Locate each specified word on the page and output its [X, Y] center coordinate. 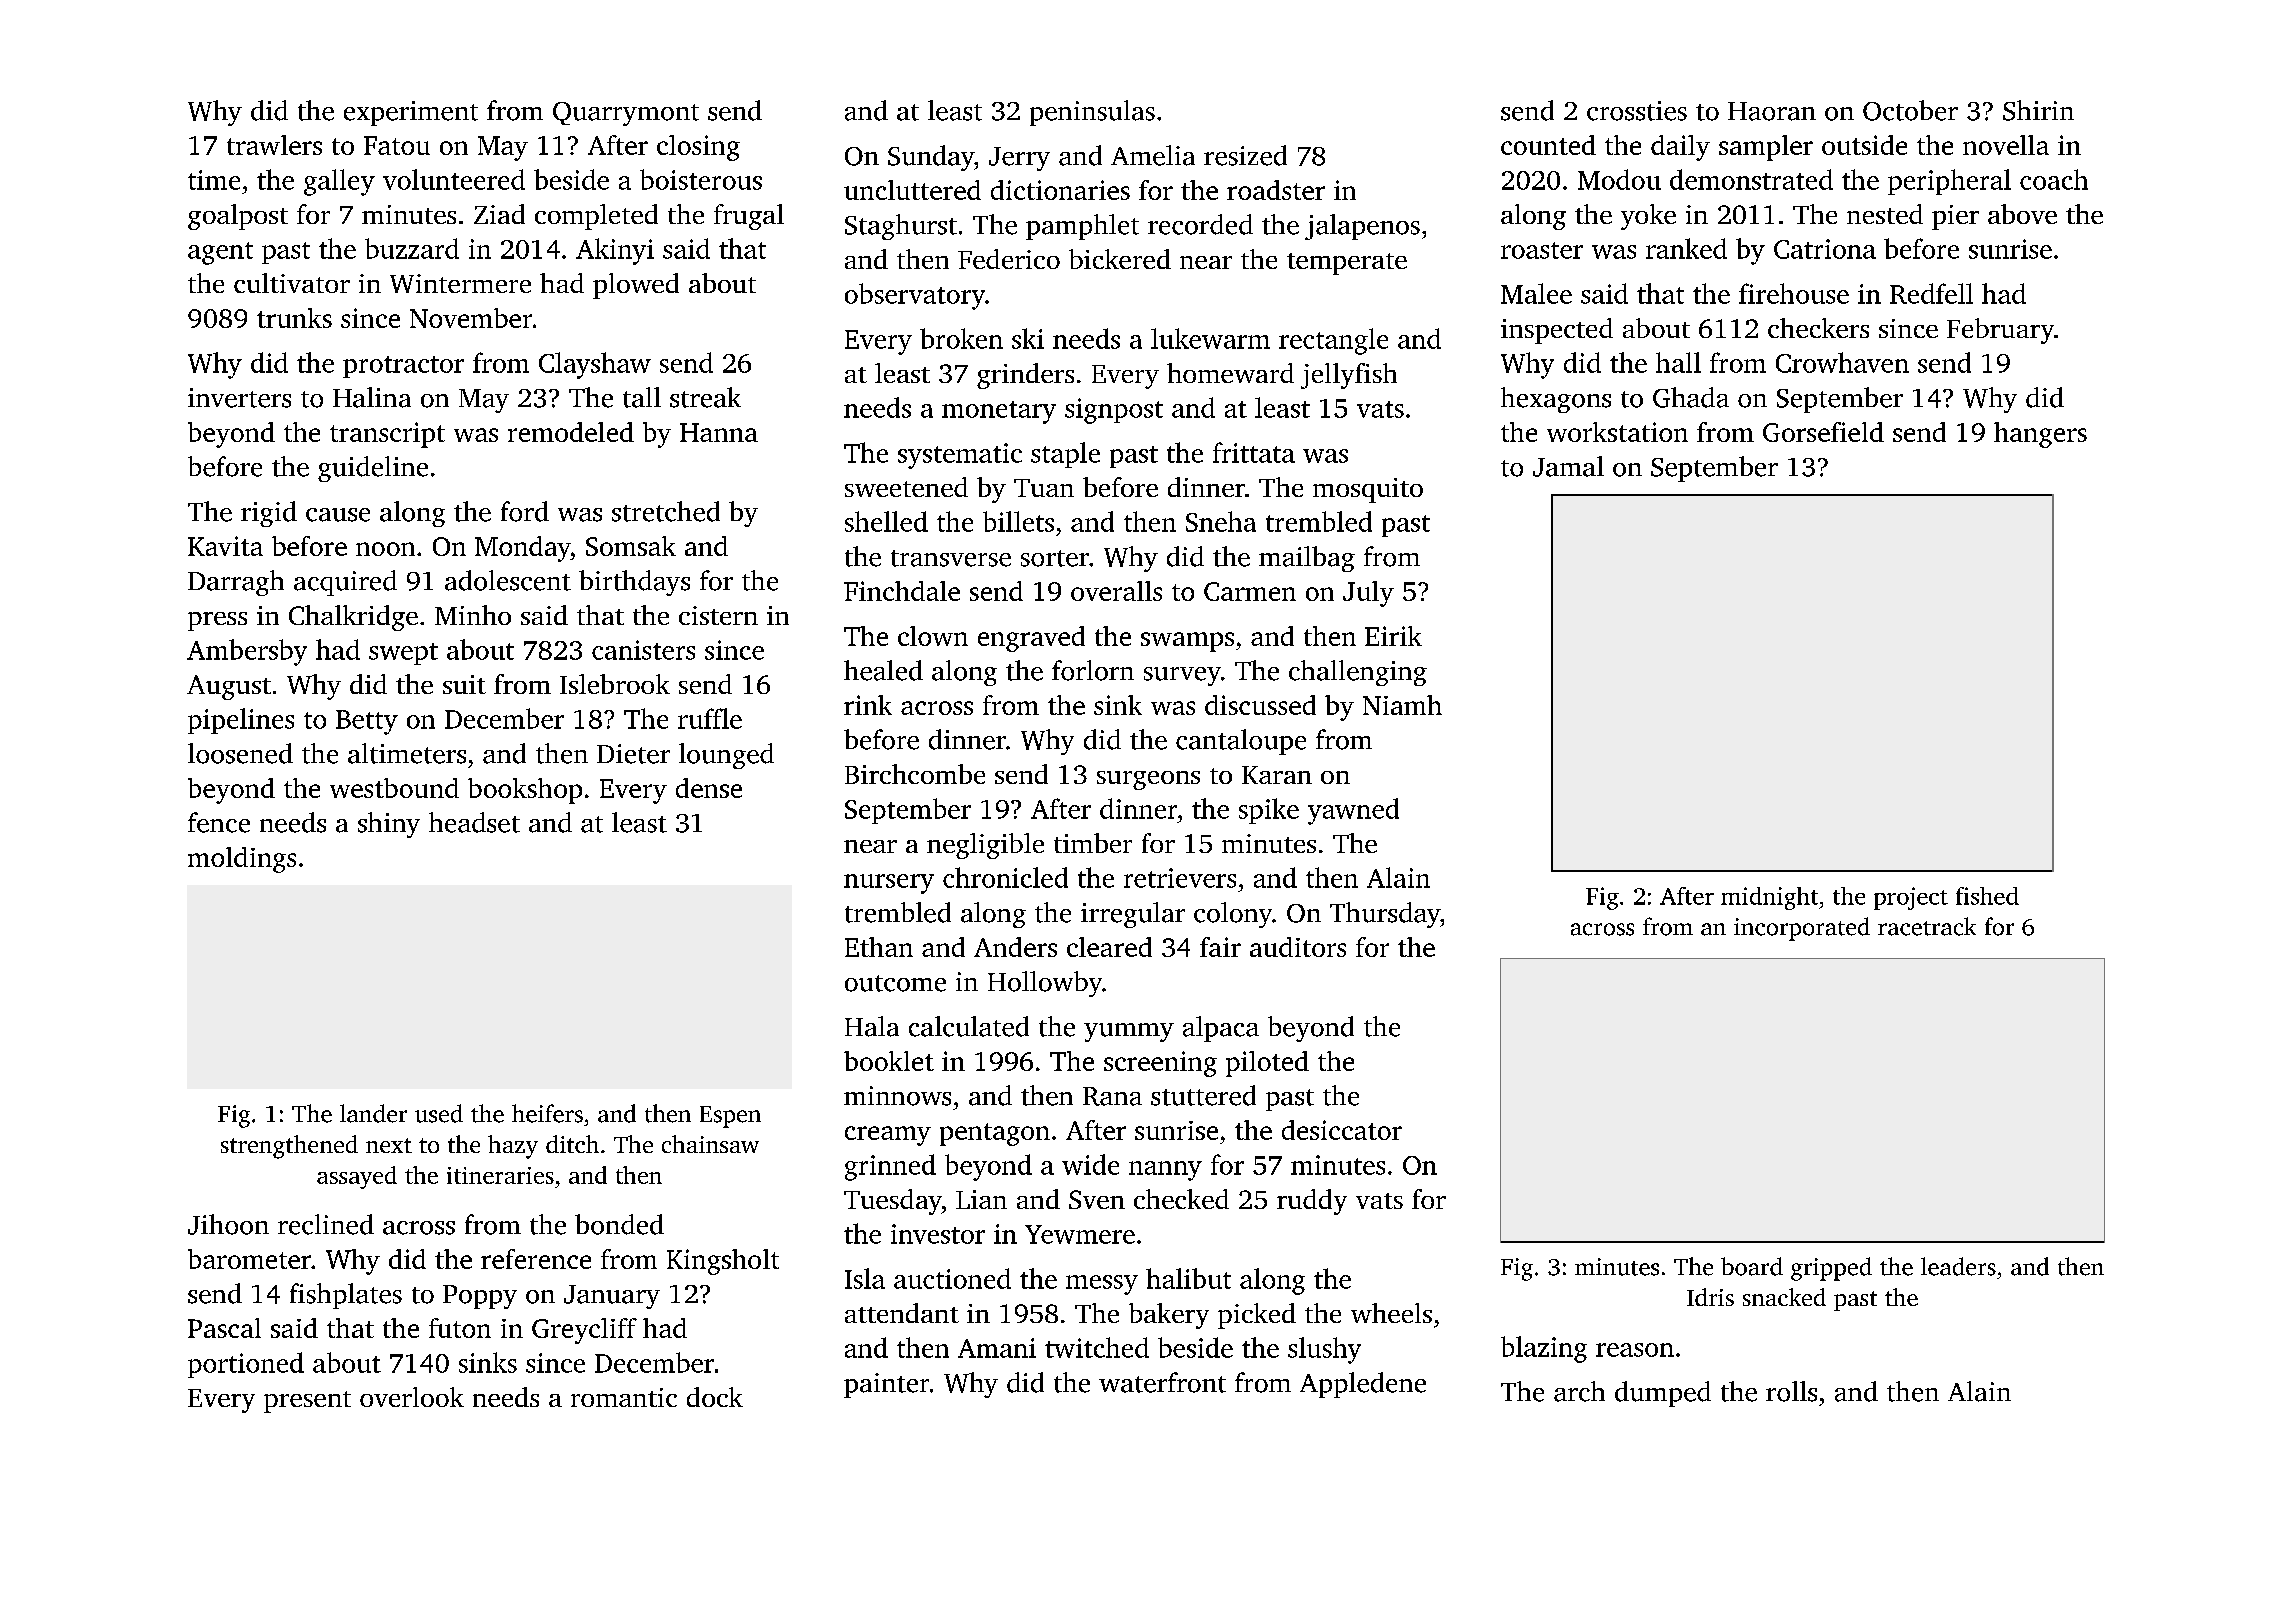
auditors [1298, 947]
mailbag [1307, 559]
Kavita [225, 546]
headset [474, 822]
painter [886, 1385]
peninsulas [1092, 113]
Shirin [2038, 110]
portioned [246, 1365]
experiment [411, 113]
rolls [1791, 1391]
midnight [1769, 898]
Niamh [1402, 705]
